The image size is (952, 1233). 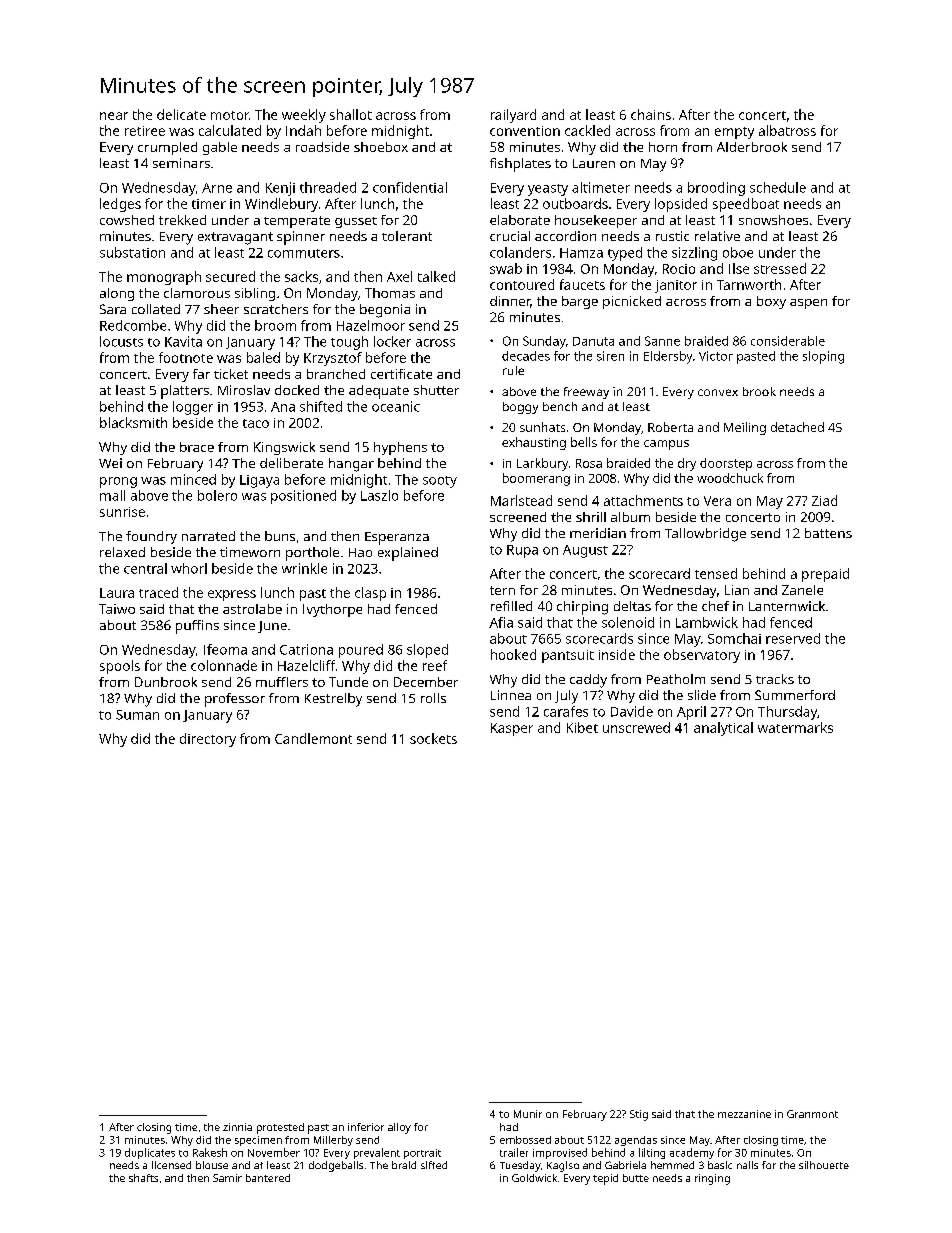 What do you see at coordinates (237, 1127) in the page?
I see `zinnia` at bounding box center [237, 1127].
